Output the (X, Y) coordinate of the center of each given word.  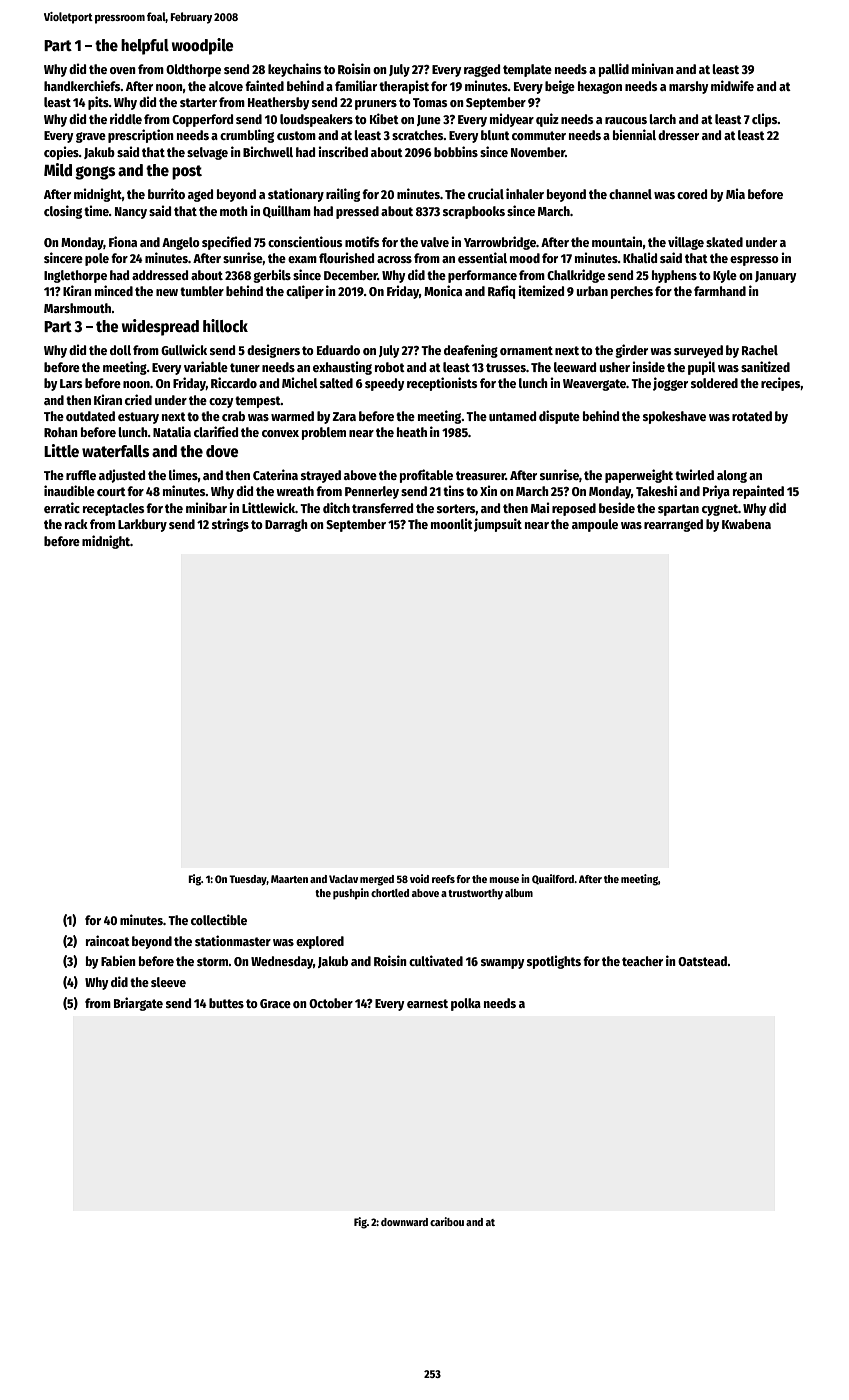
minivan (653, 68)
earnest (427, 1003)
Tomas (430, 102)
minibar (206, 507)
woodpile (203, 46)
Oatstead (702, 961)
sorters (456, 508)
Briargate (138, 1004)
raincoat (108, 940)
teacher (642, 961)
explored (320, 942)
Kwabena (746, 524)
